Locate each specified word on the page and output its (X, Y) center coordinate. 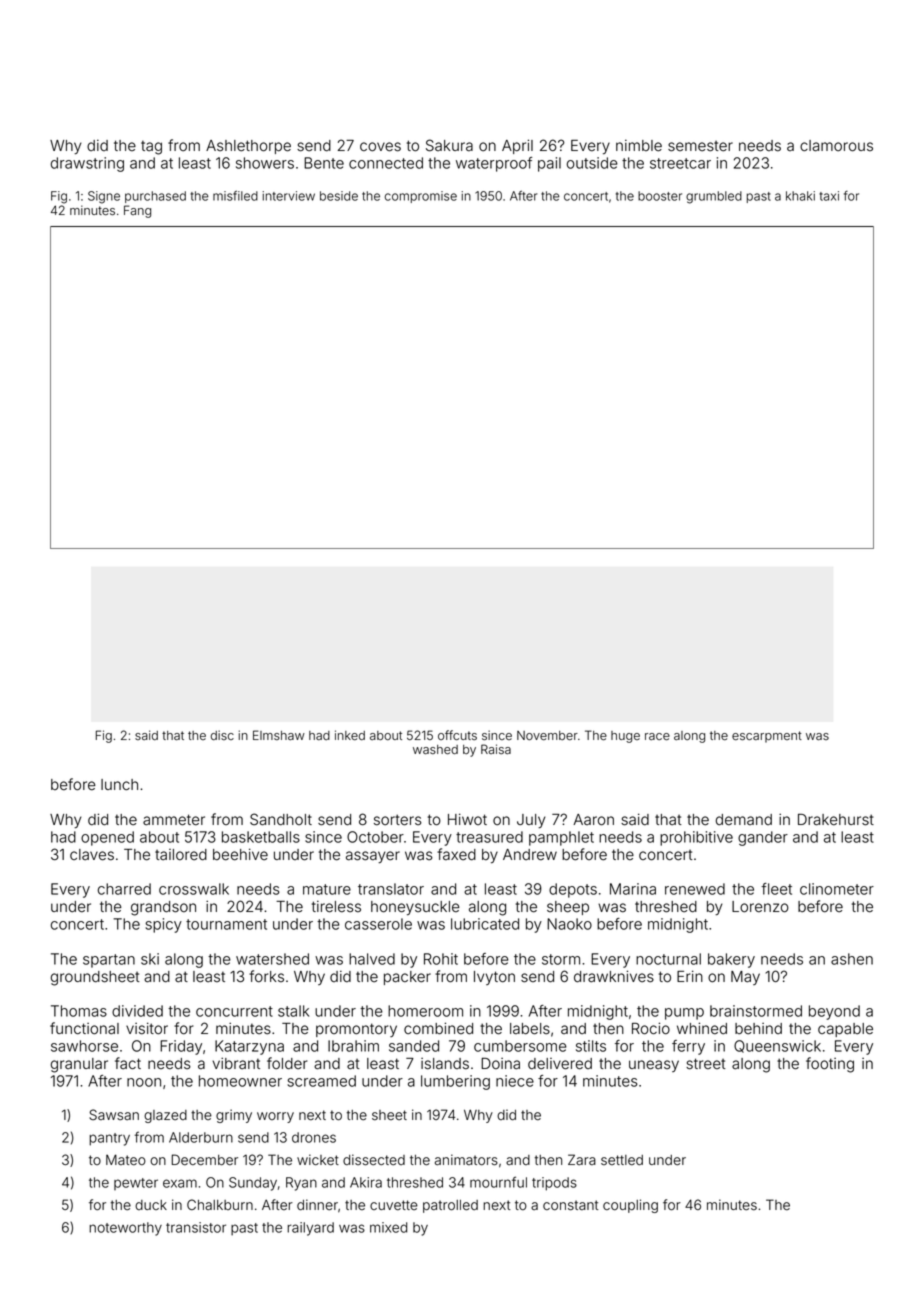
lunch (119, 784)
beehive (240, 854)
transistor (196, 1227)
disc (222, 735)
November (547, 735)
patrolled (450, 1206)
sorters (398, 820)
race (657, 737)
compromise (421, 197)
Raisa (496, 749)
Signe (104, 197)
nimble (639, 146)
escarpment (767, 737)
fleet (776, 889)
